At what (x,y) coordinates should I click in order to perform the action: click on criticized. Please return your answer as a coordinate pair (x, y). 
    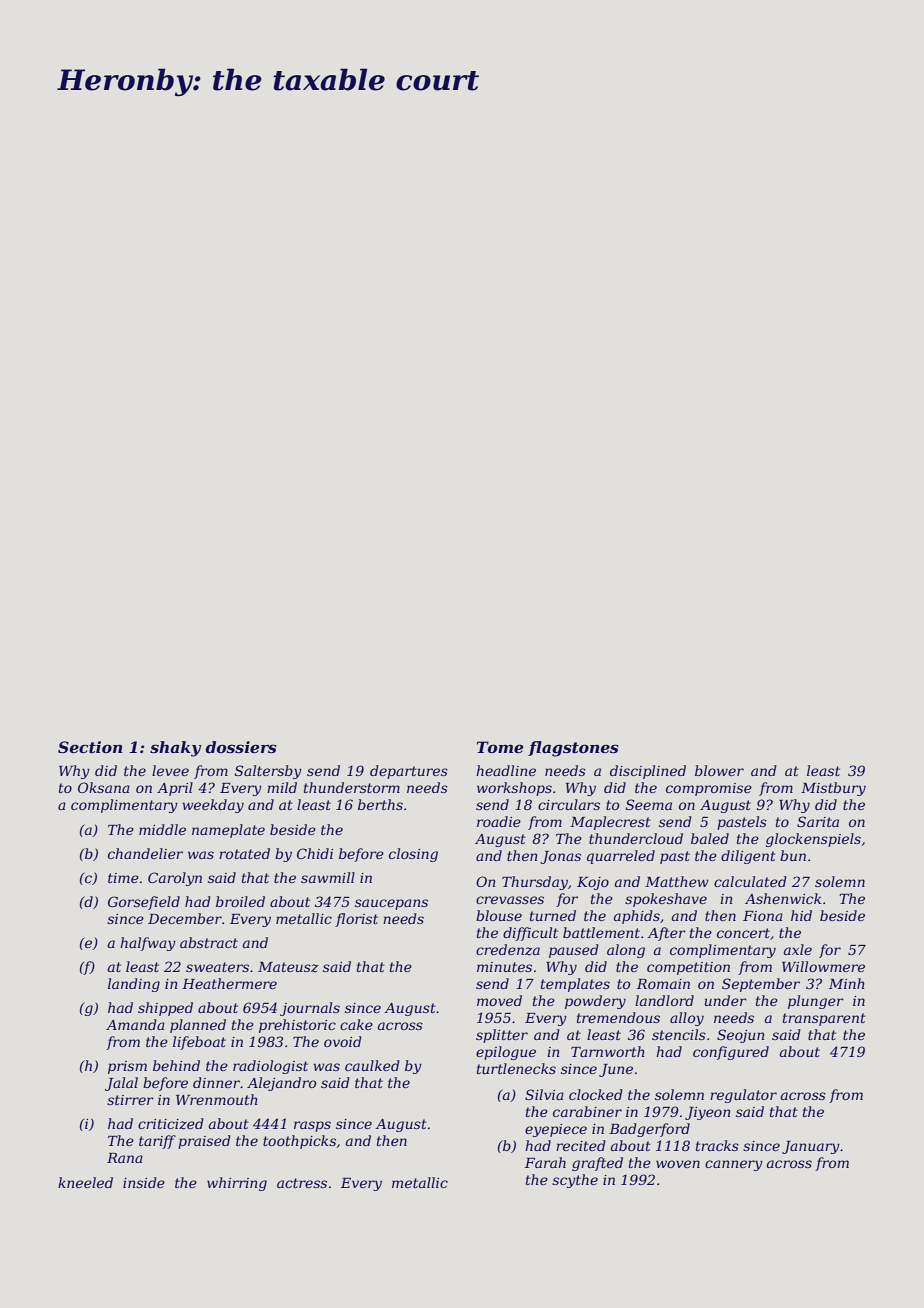
    Looking at the image, I should click on (171, 1124).
